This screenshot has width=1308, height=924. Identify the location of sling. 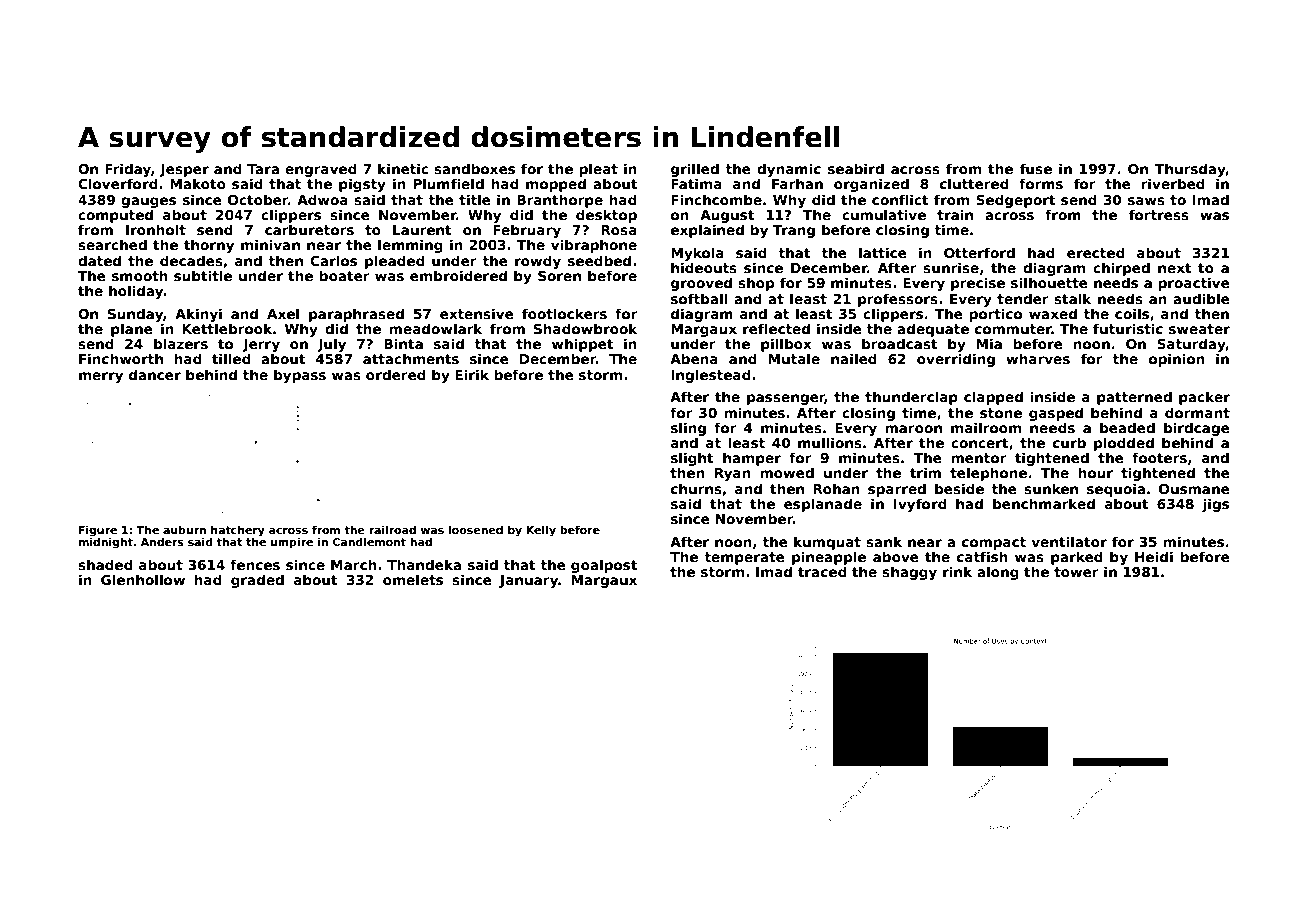
(688, 429).
